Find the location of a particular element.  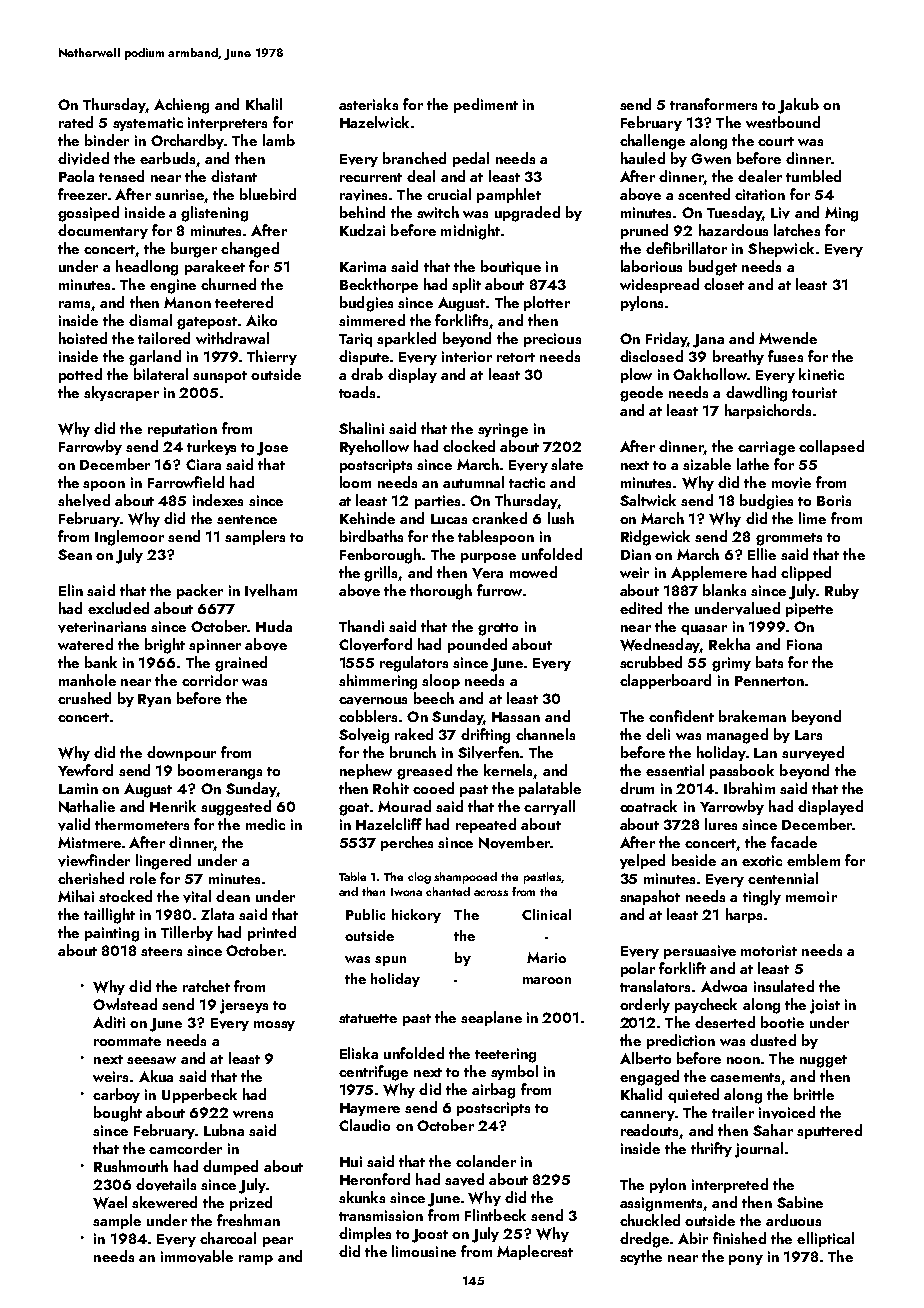

insulated is located at coordinates (784, 986).
